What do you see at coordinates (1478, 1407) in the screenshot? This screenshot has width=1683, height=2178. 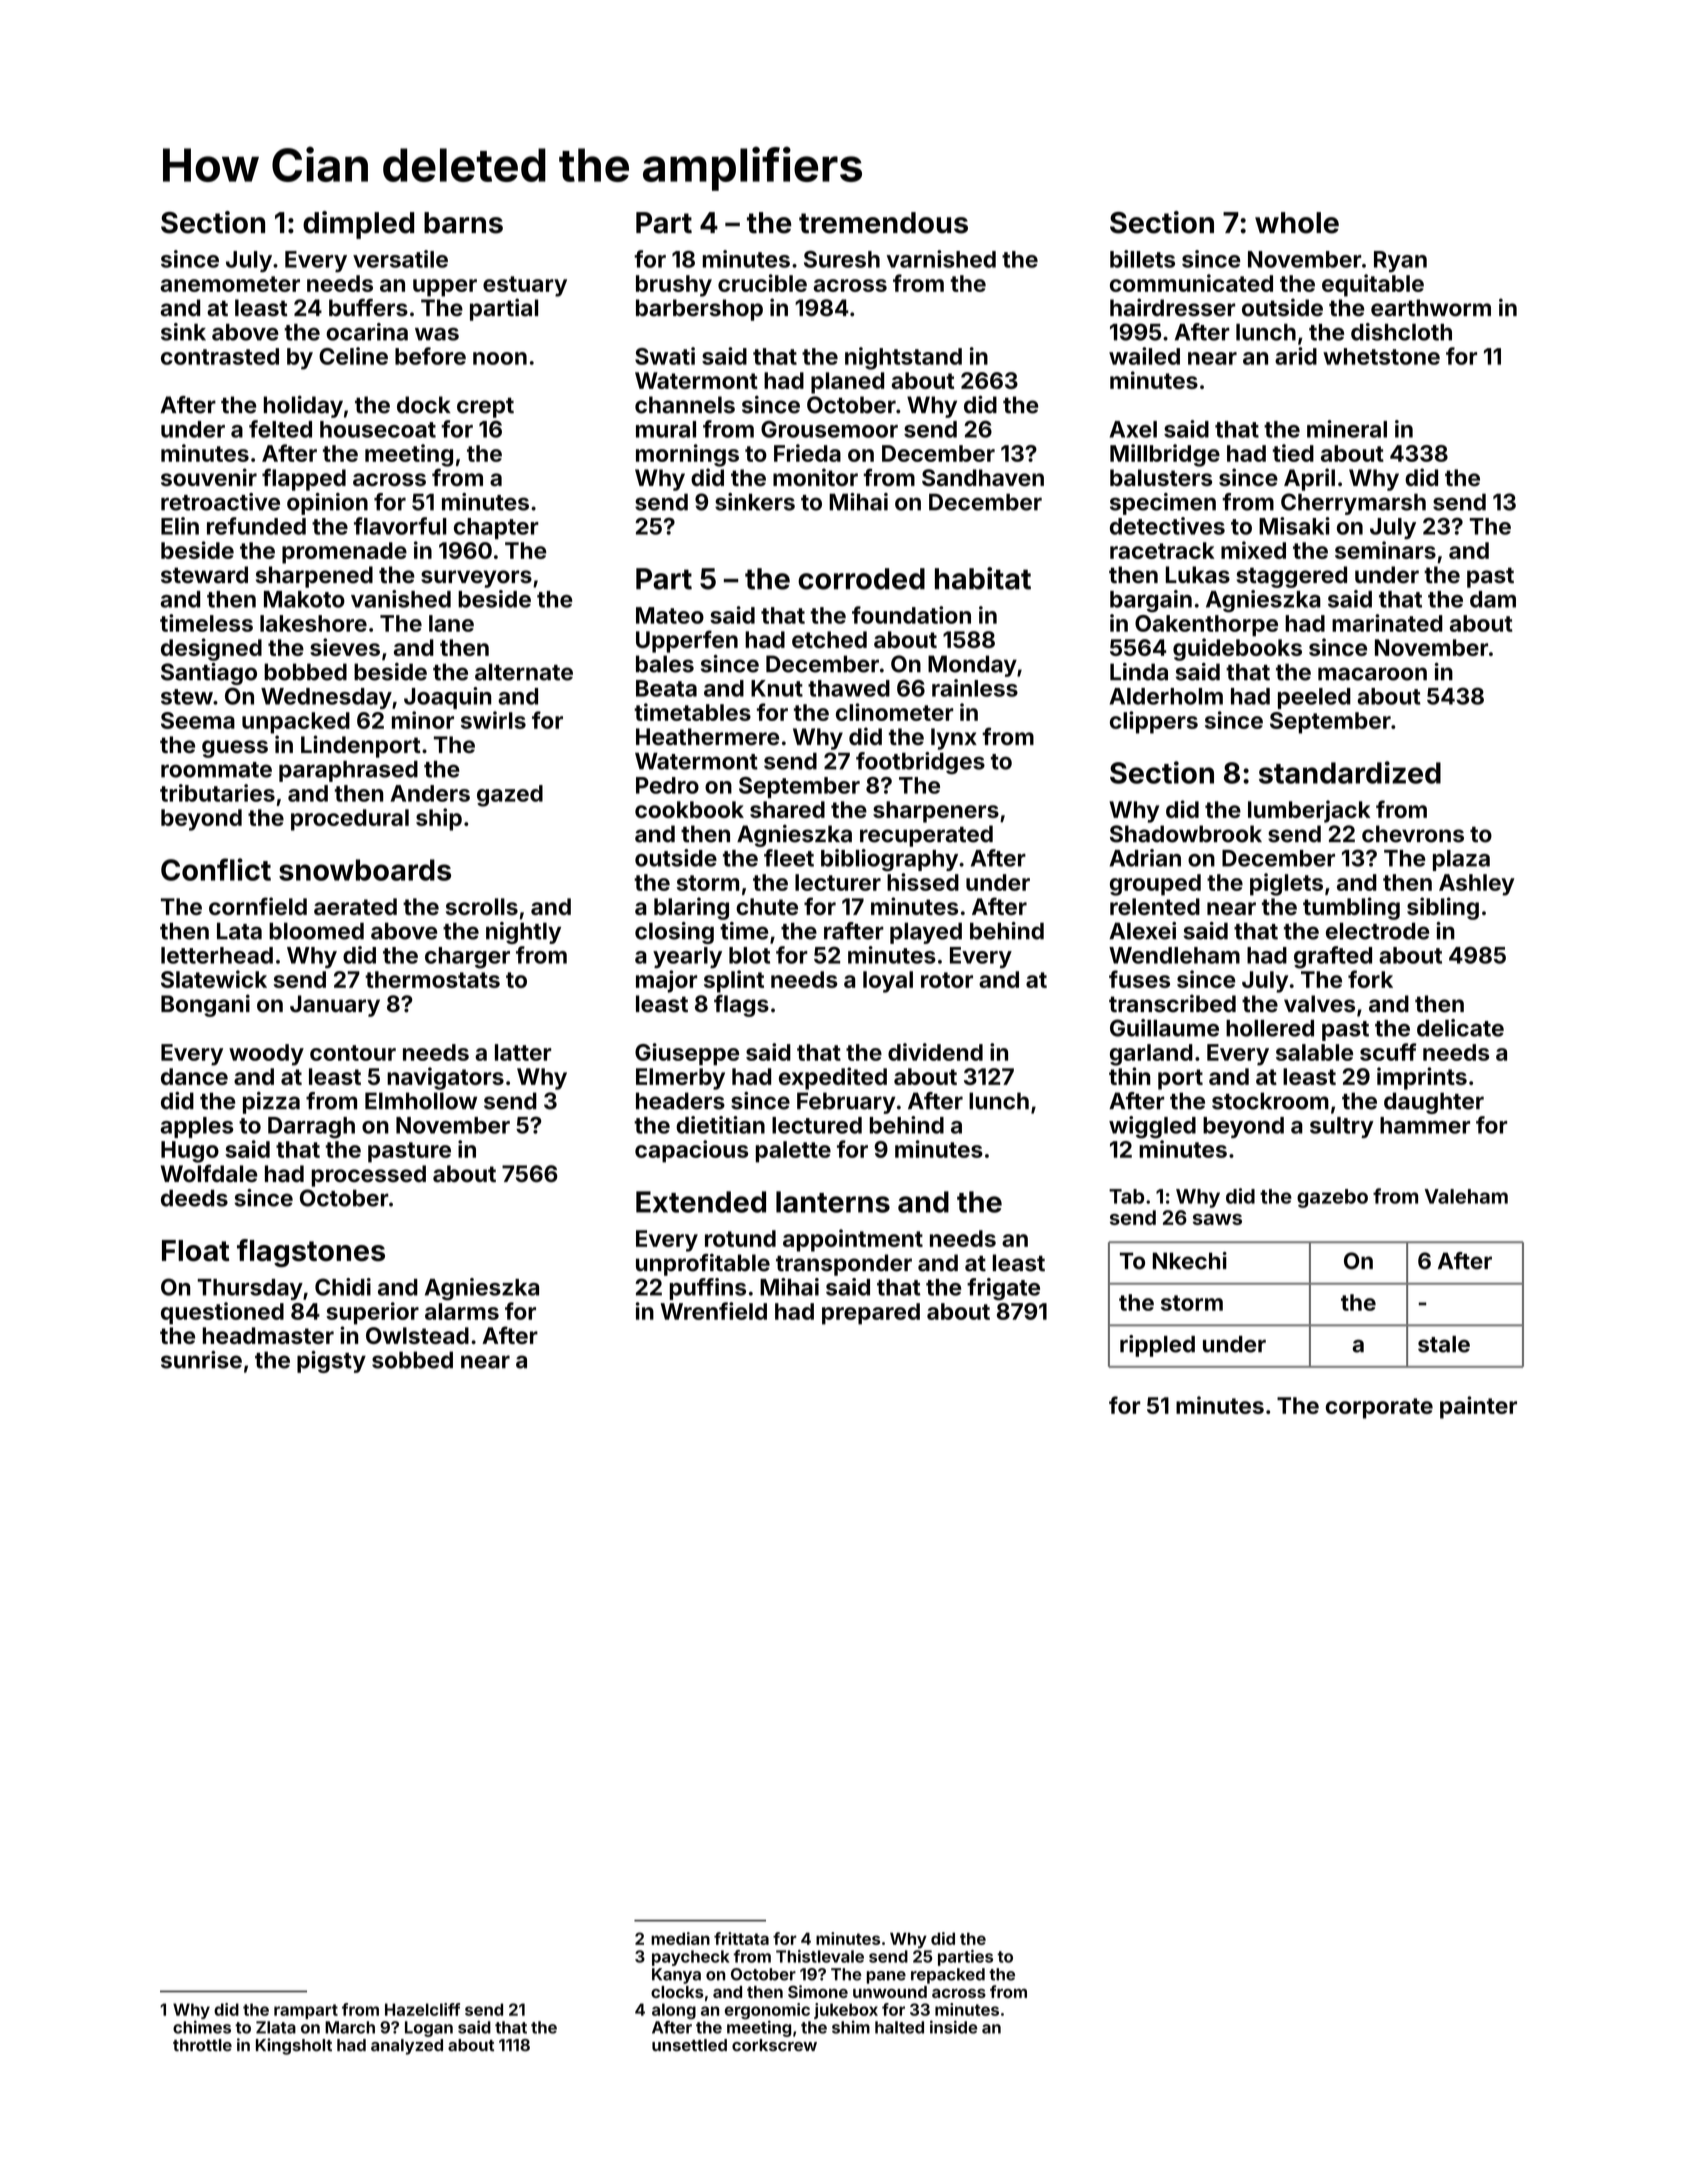 I see `painter` at bounding box center [1478, 1407].
